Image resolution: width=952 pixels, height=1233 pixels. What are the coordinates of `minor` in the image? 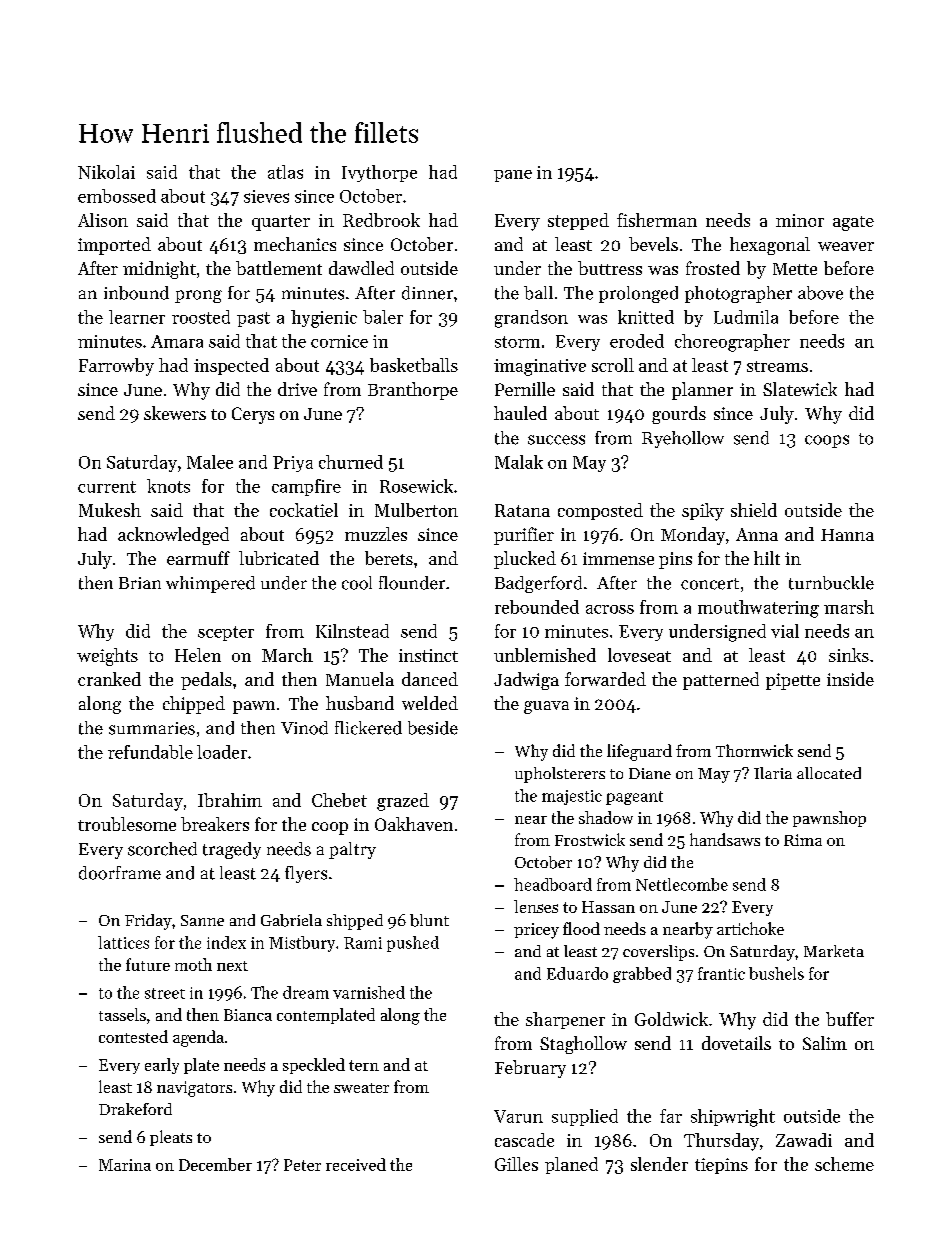 It's located at (800, 220).
